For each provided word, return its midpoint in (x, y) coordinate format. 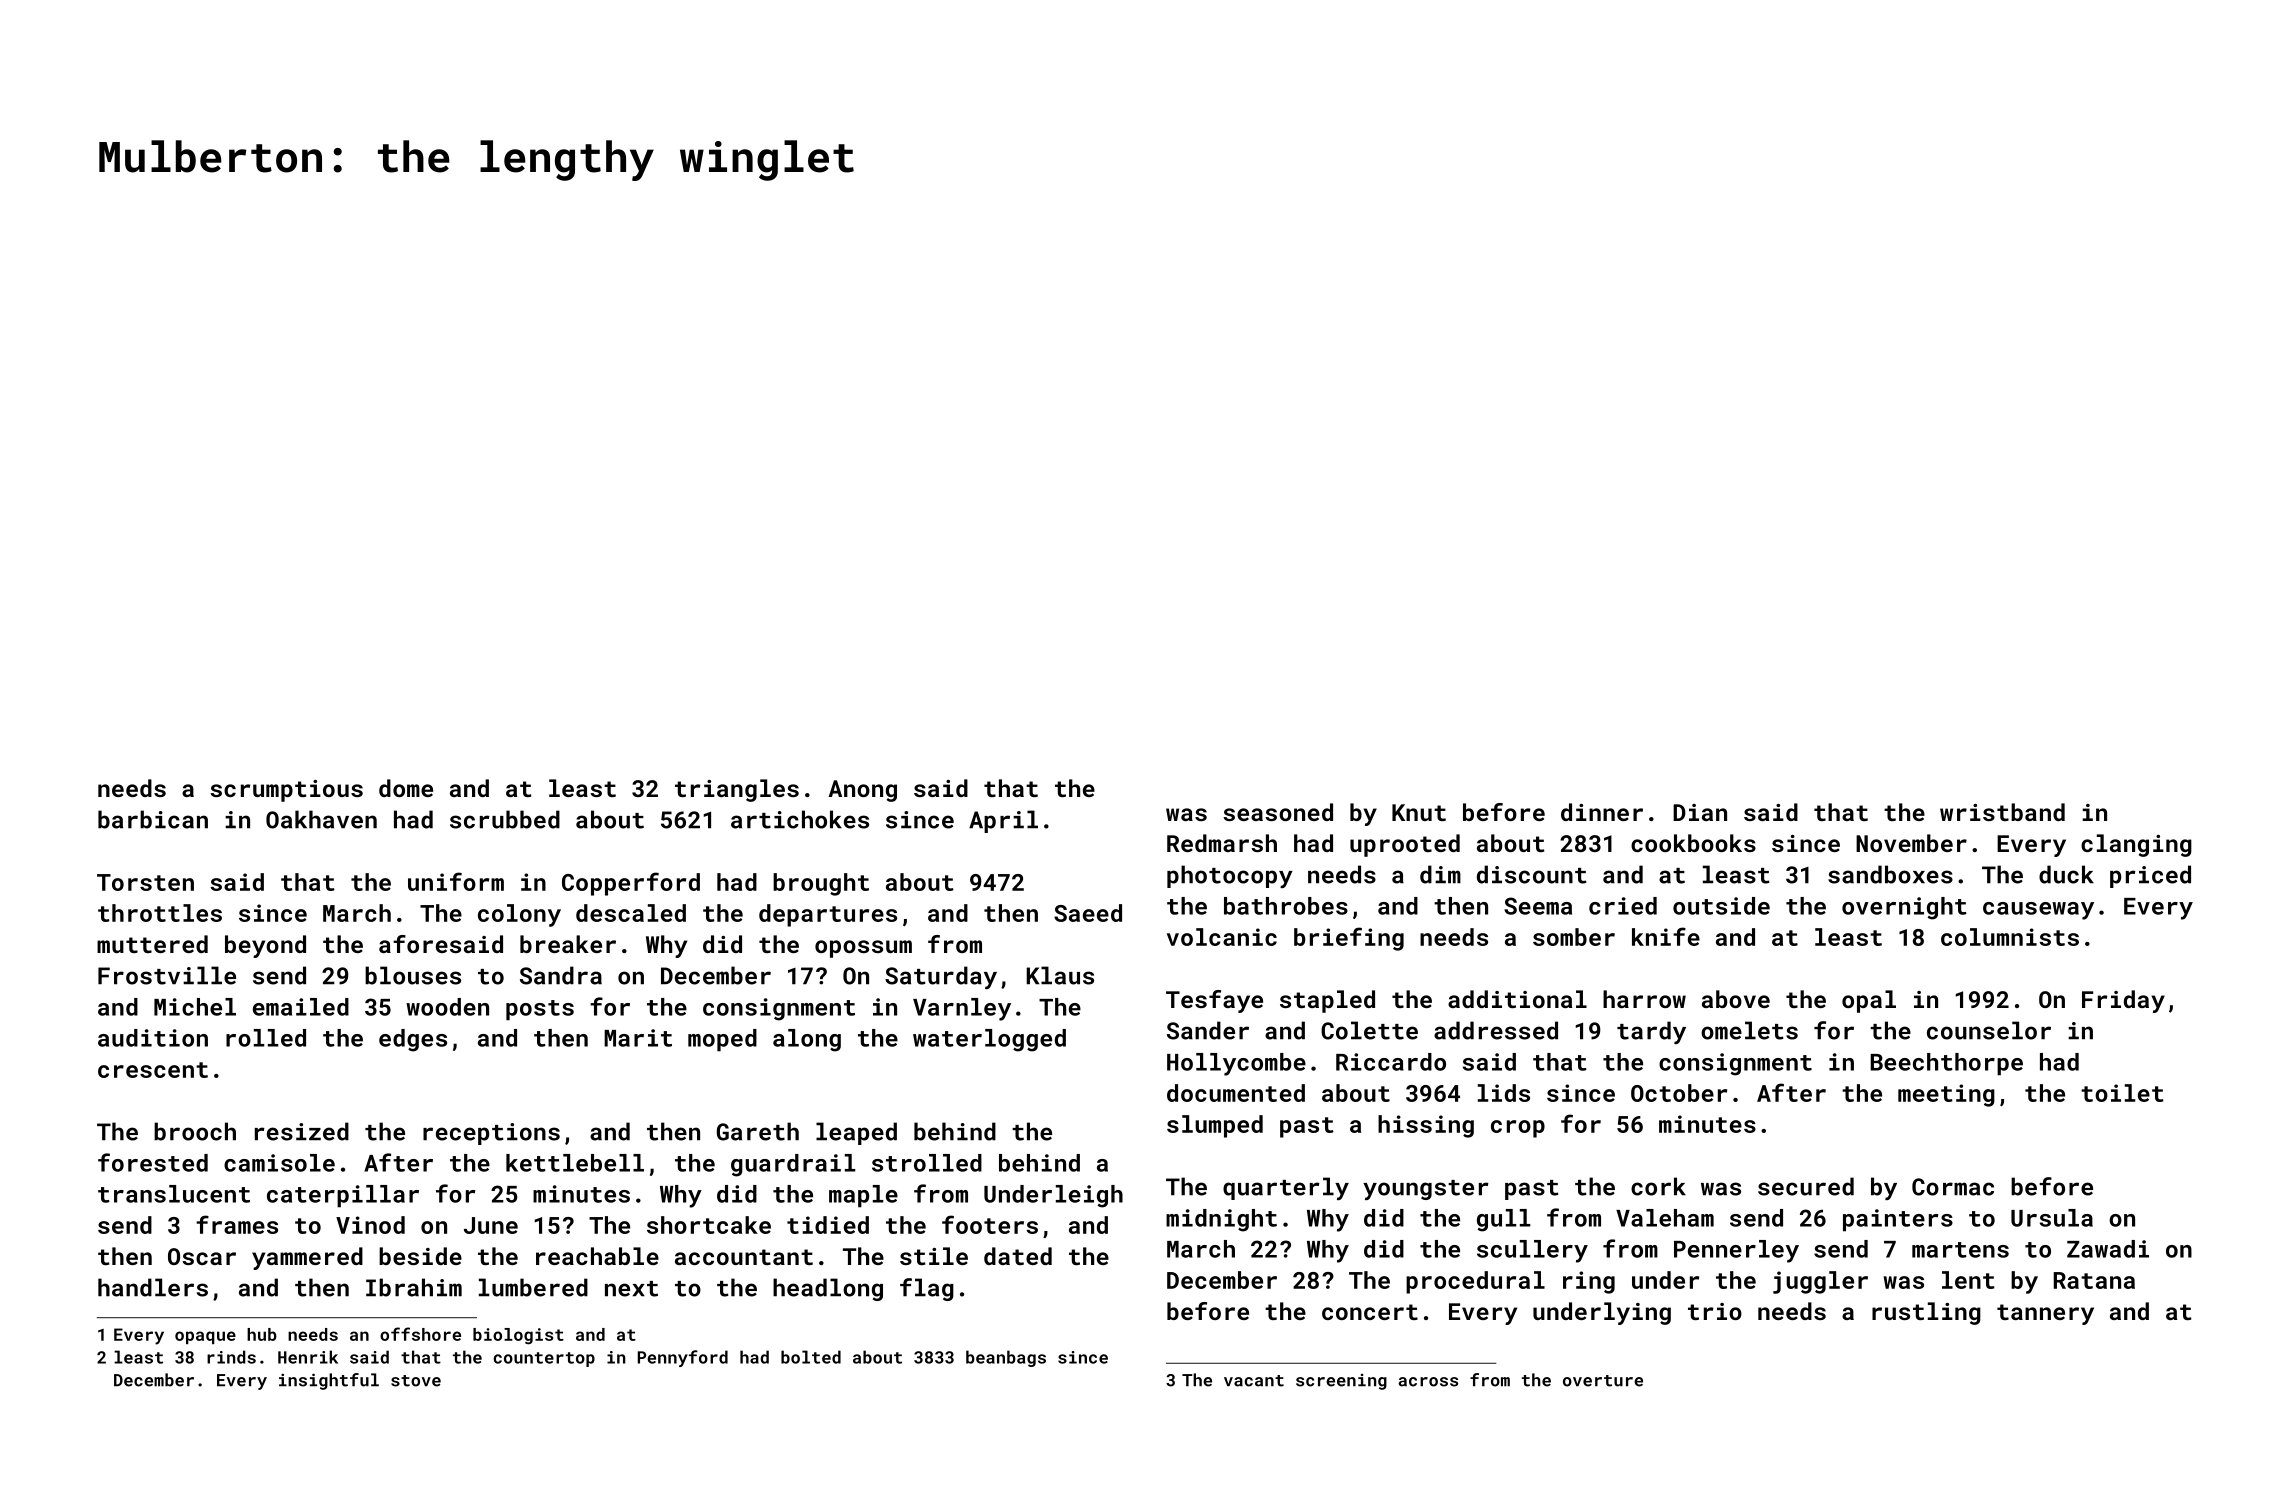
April (1003, 821)
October (1679, 1093)
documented (1236, 1093)
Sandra (561, 975)
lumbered (533, 1287)
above (1736, 999)
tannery (2045, 1314)
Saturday (941, 977)
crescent (153, 1070)
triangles (737, 790)
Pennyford (683, 1358)
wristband (2002, 812)
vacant (1254, 1381)
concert (1370, 1312)
